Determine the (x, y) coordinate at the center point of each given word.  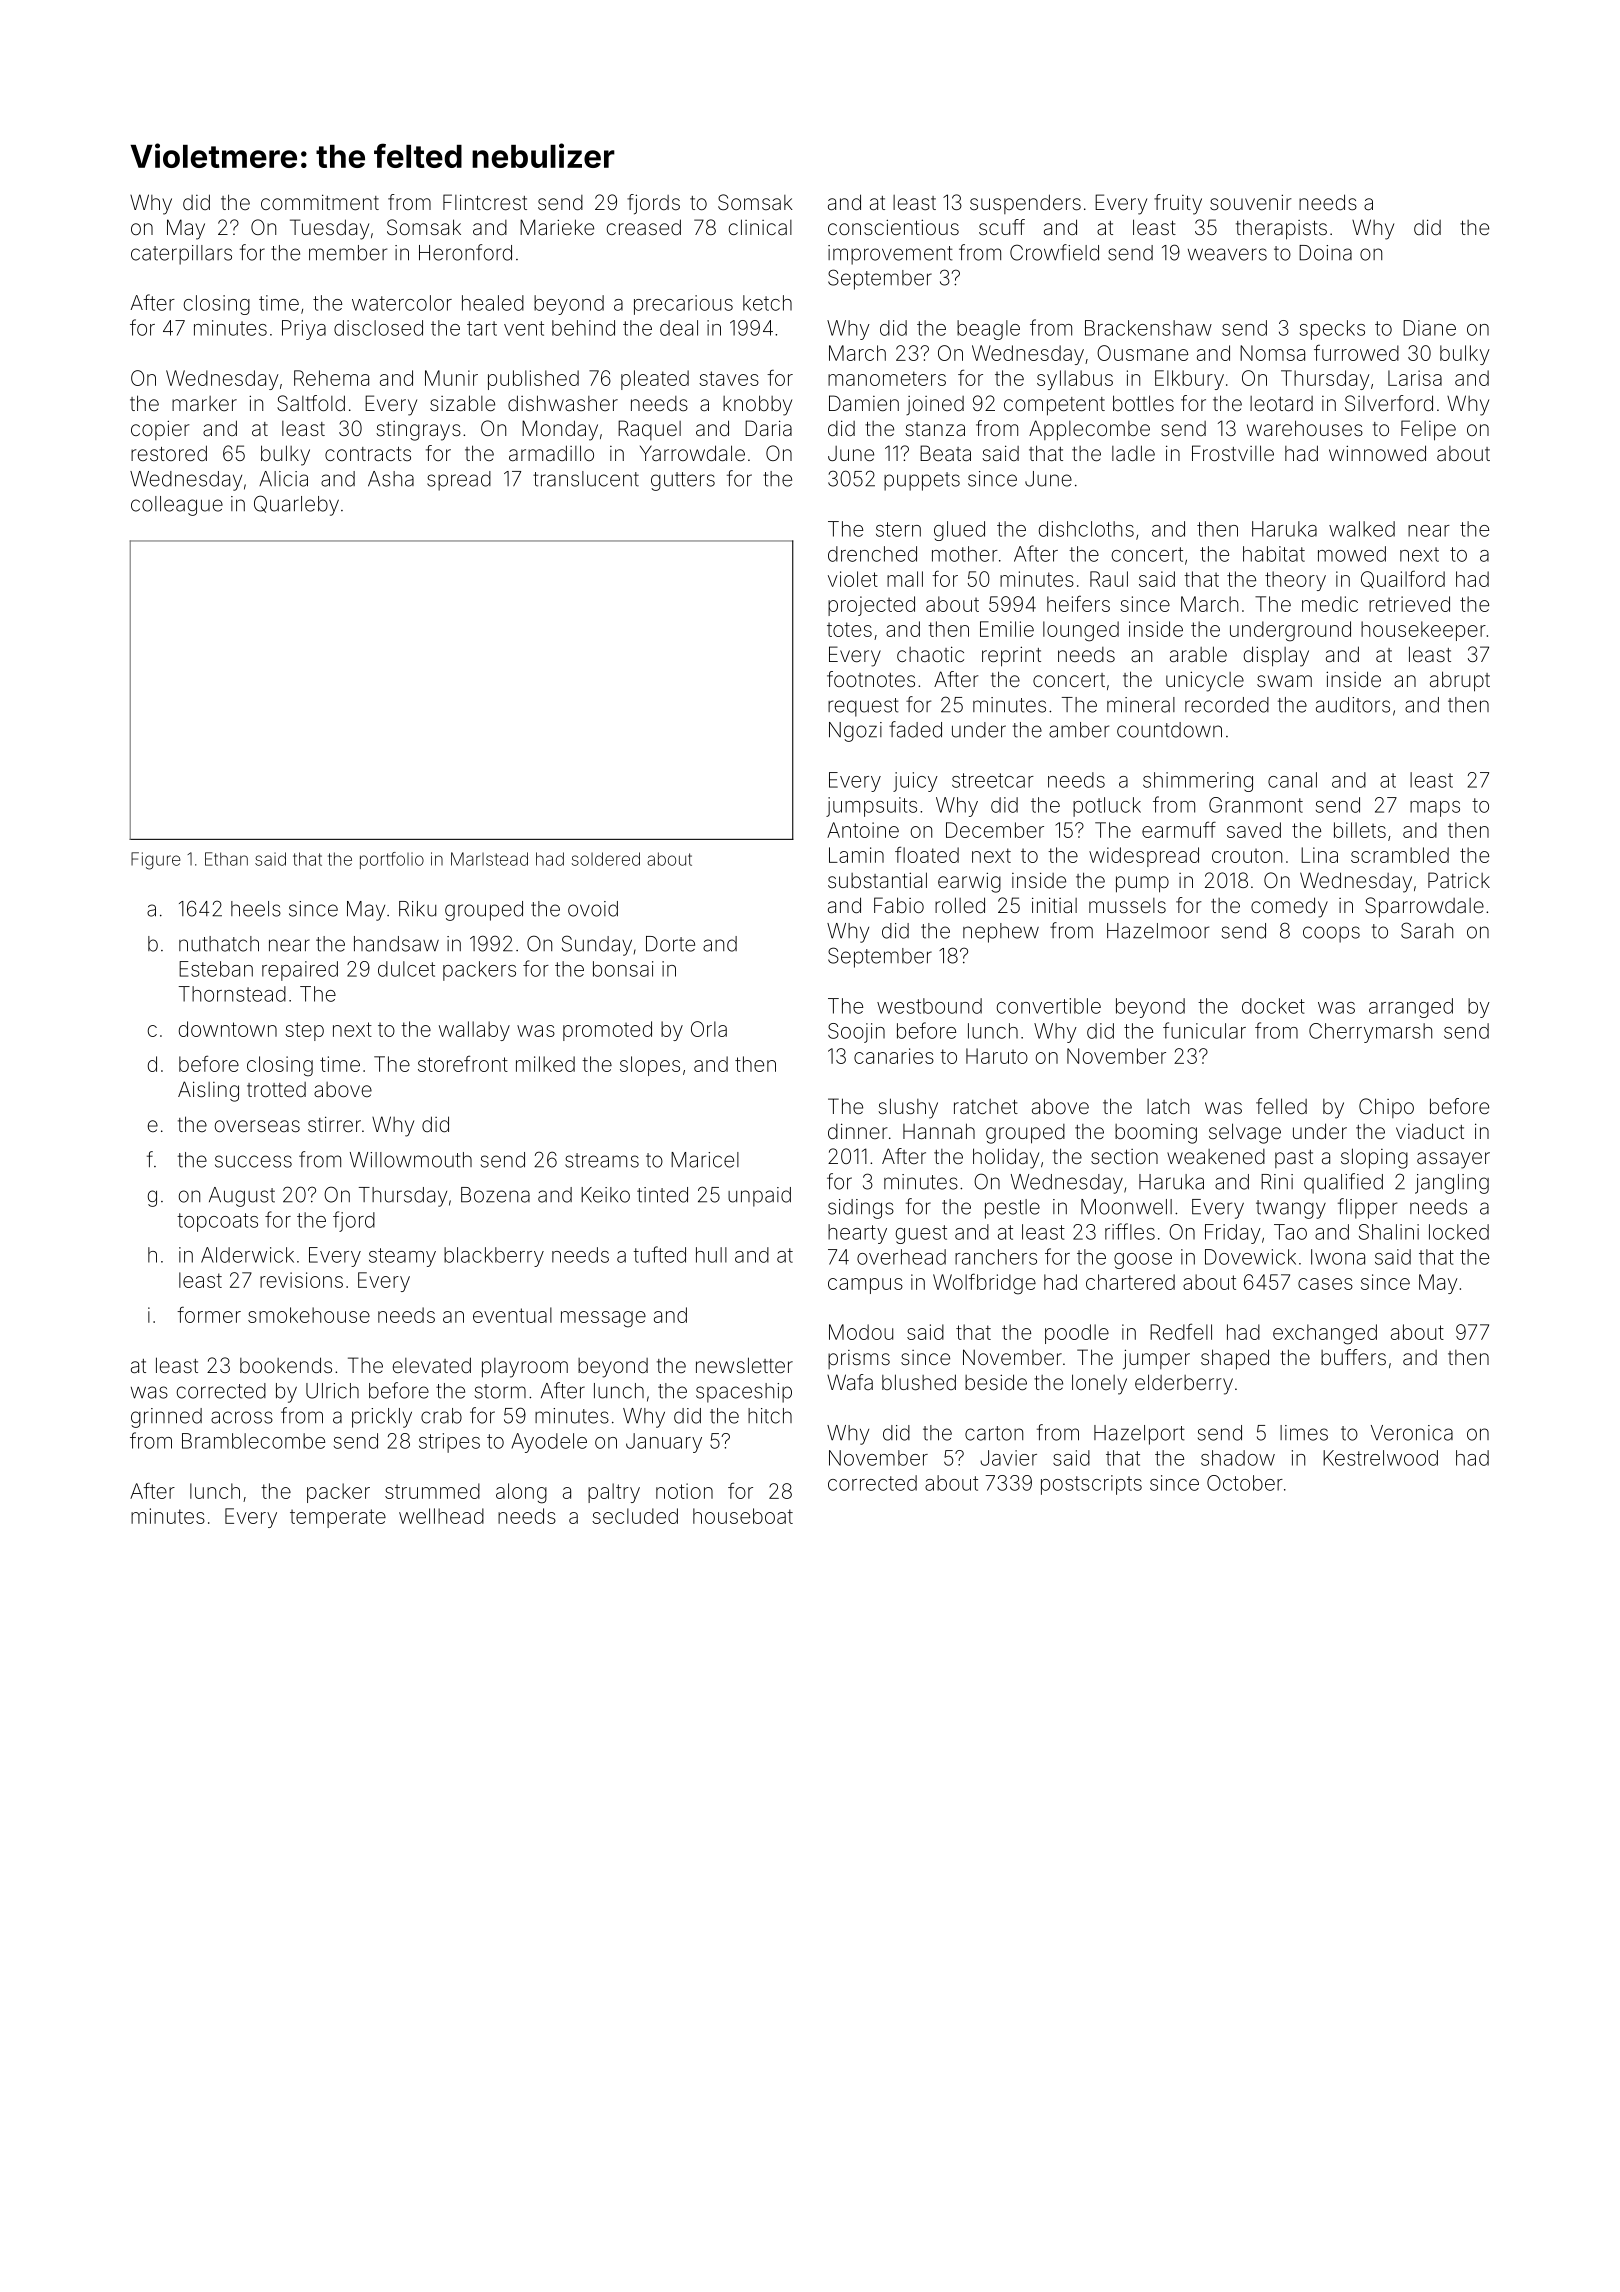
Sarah (1427, 930)
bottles (1143, 403)
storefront (463, 1063)
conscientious (893, 227)
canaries (894, 1056)
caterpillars (181, 255)
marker (204, 403)
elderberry (1184, 1384)
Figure (156, 861)
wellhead (441, 1516)
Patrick (1459, 880)
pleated (655, 380)
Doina (1325, 253)
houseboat (743, 1516)
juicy (915, 782)
